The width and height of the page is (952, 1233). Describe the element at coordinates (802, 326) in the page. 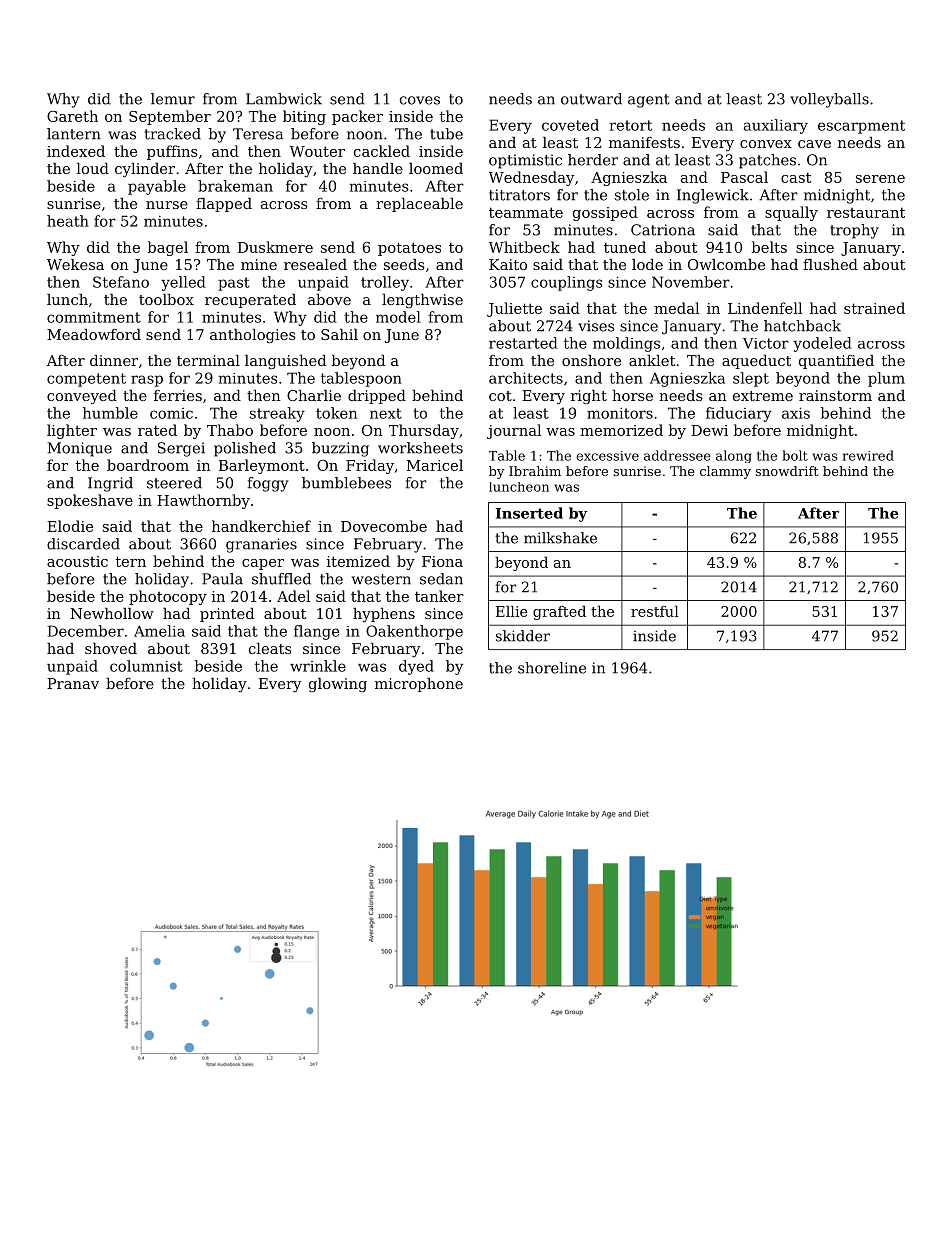

I see `hatchback` at that location.
